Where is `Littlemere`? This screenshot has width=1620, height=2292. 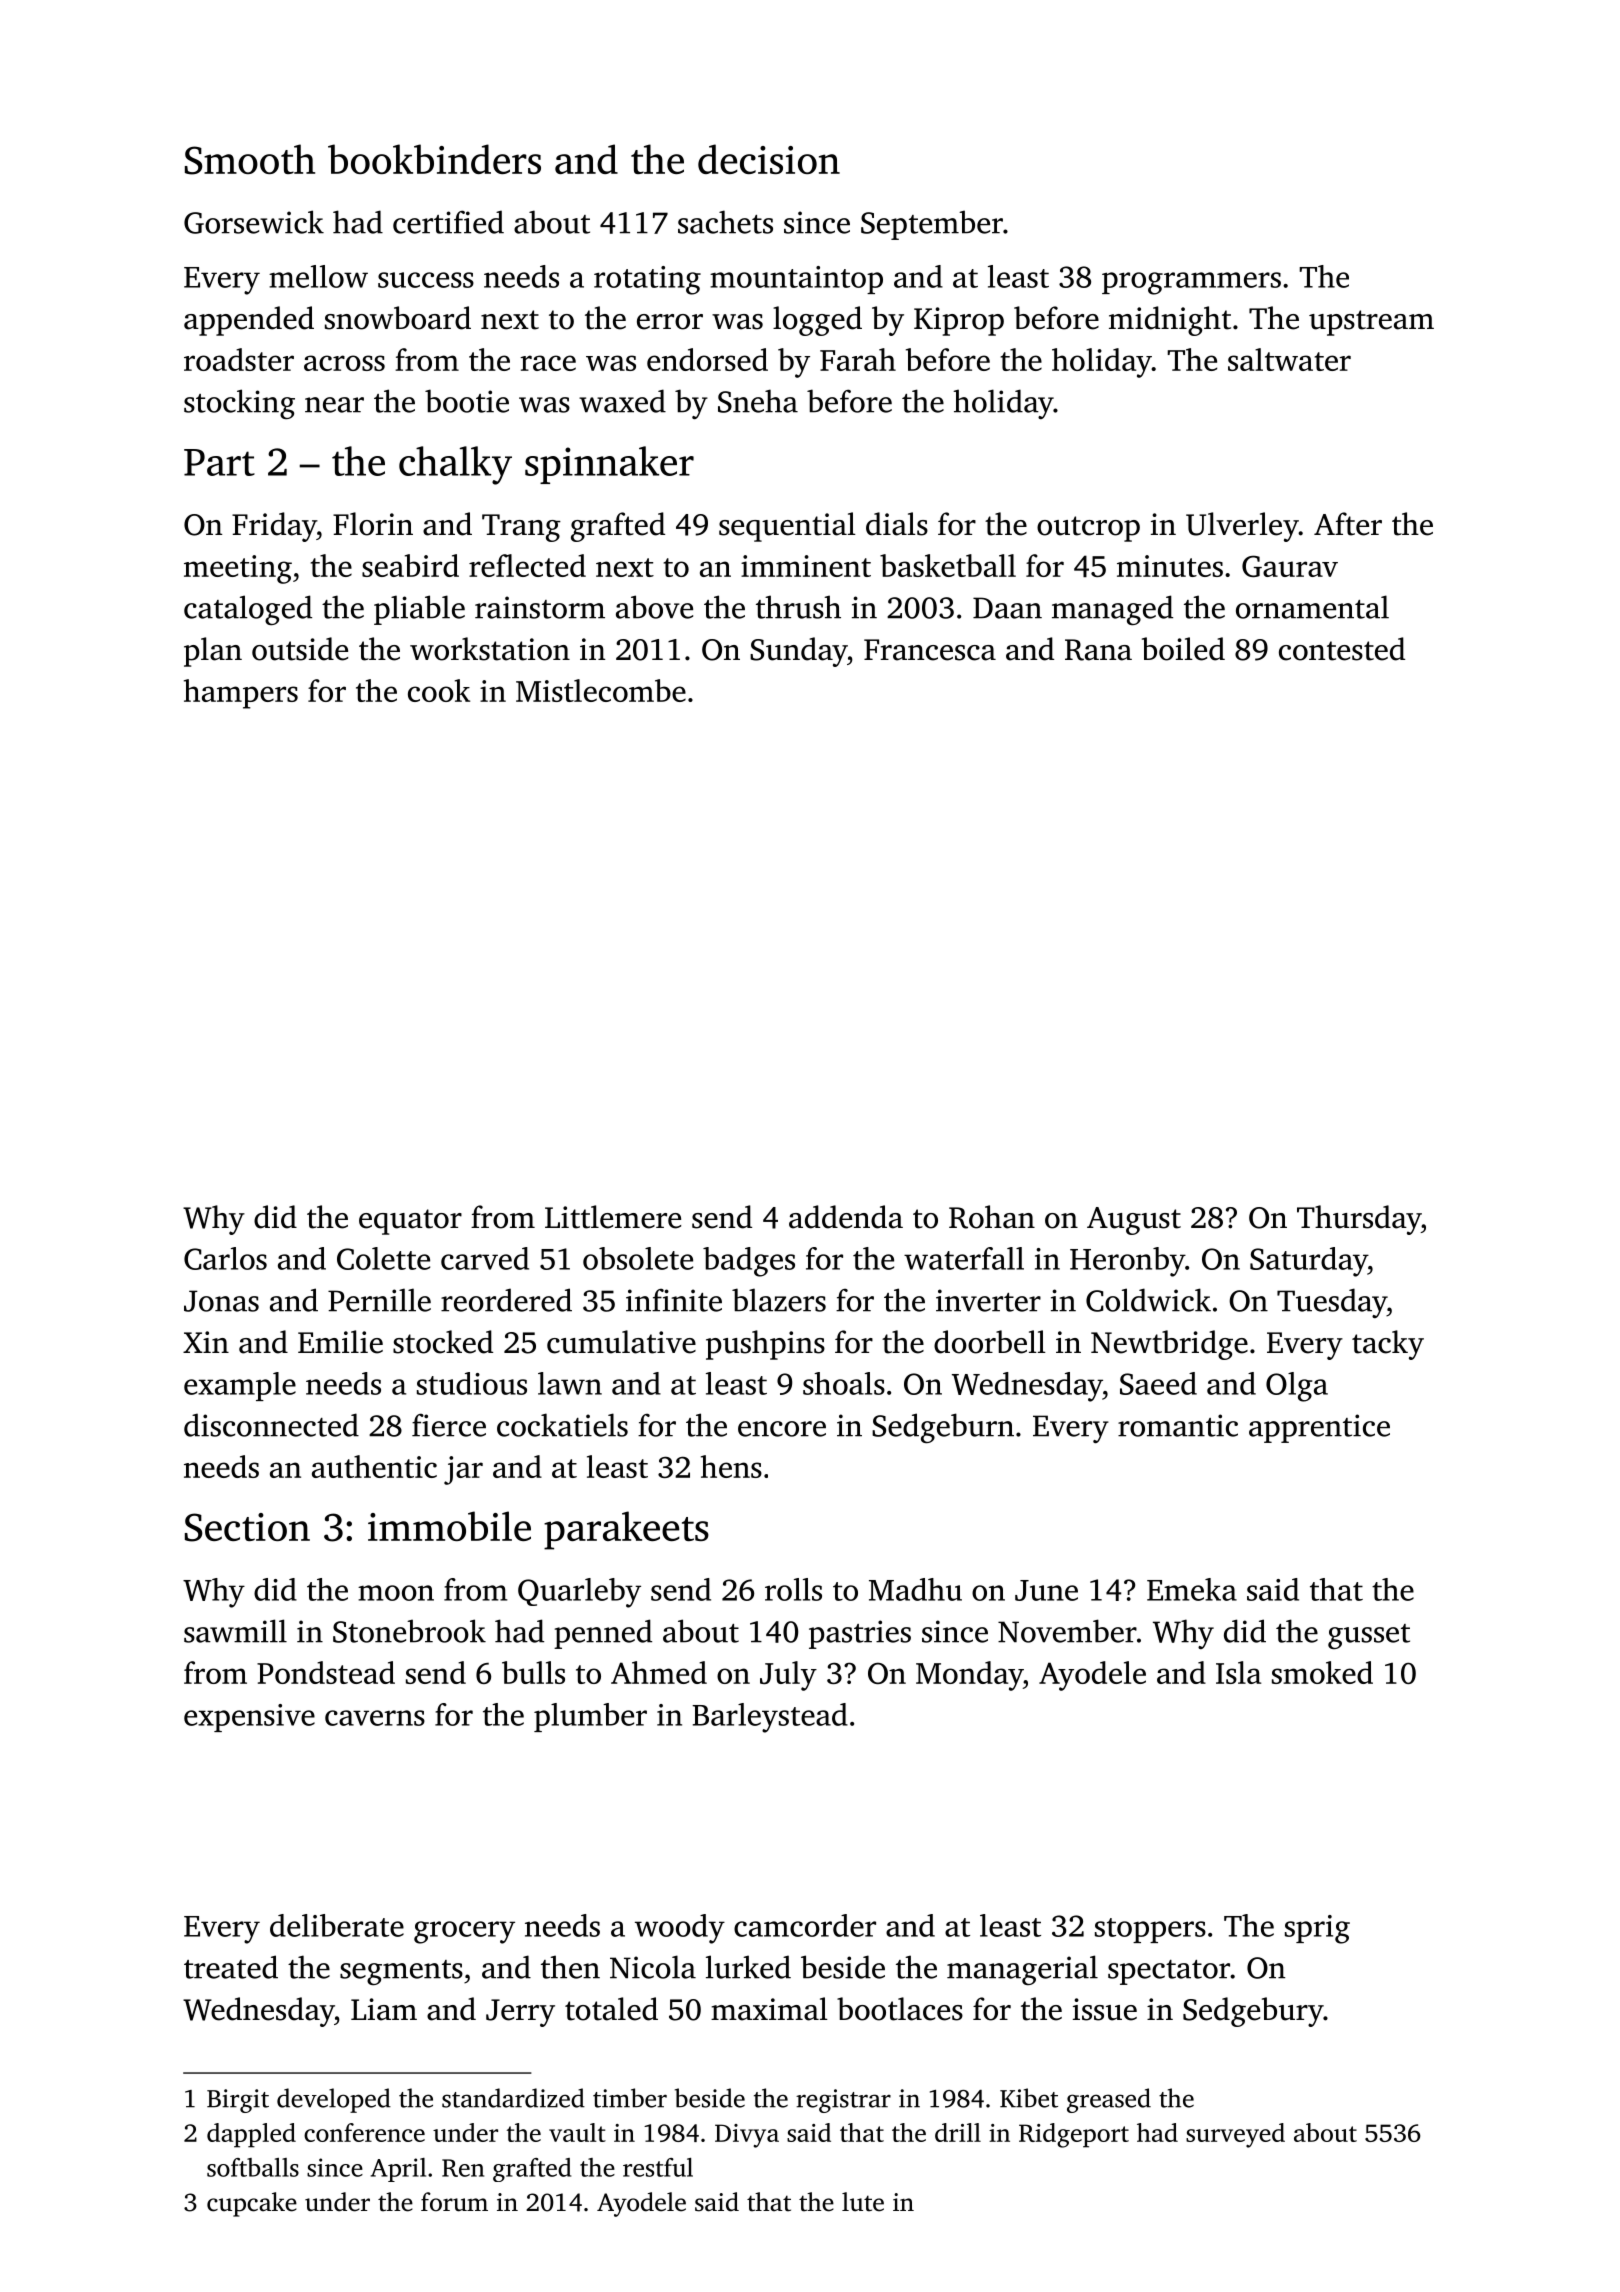 Littlemere is located at coordinates (613, 1217).
